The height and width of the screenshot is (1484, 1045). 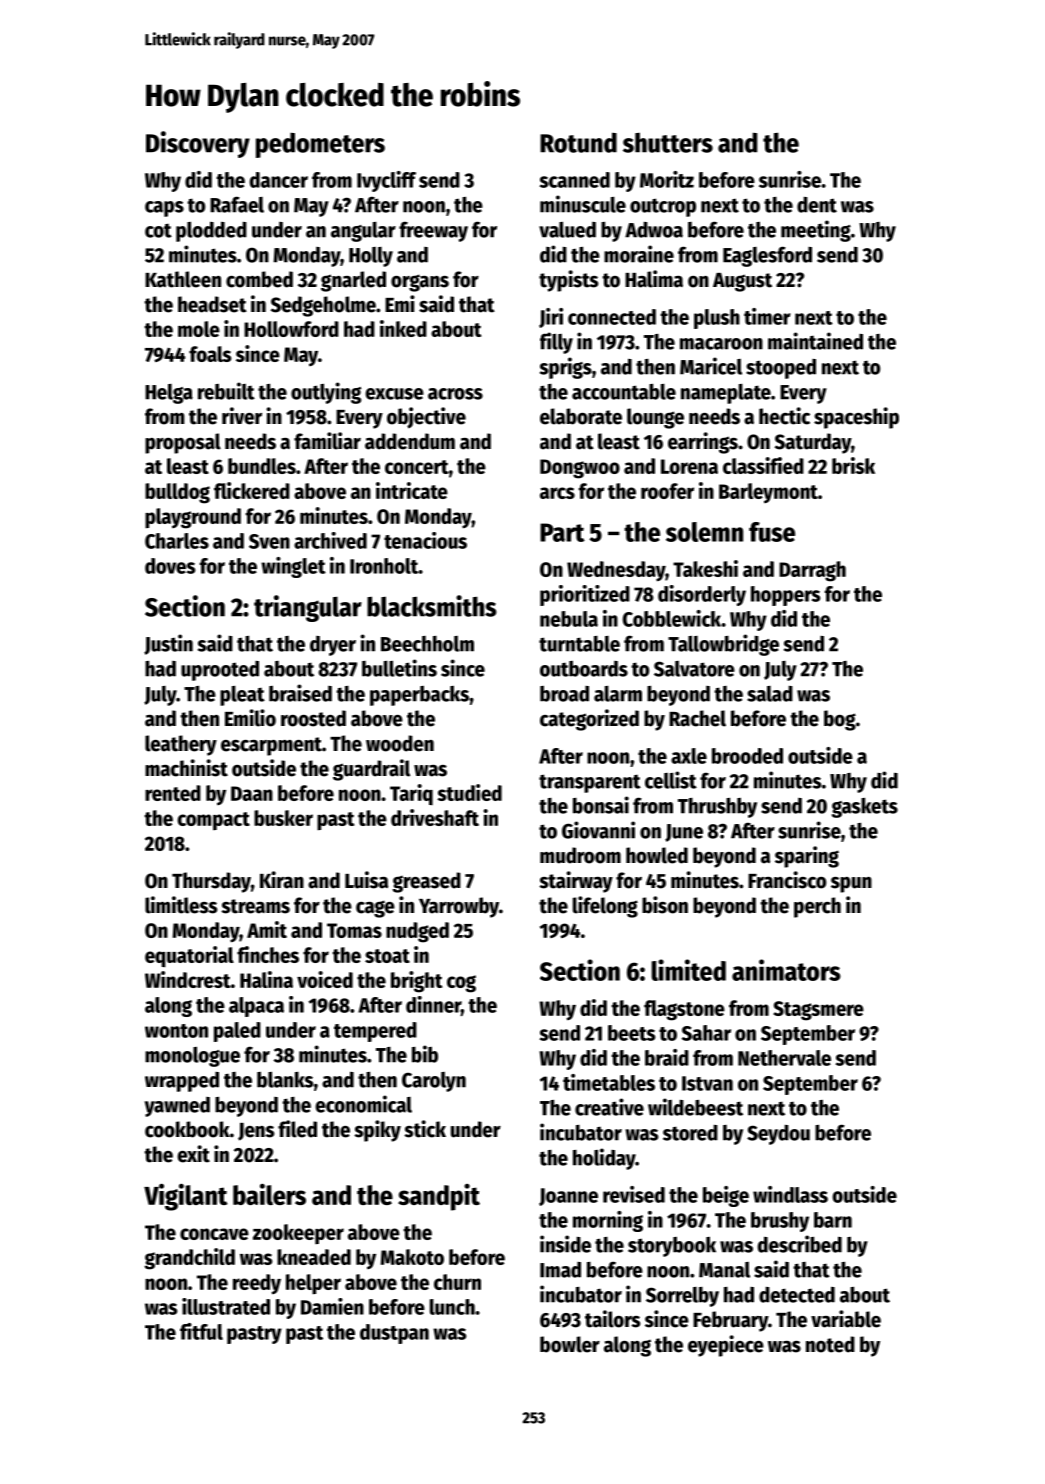 I want to click on shutters, so click(x=668, y=143).
